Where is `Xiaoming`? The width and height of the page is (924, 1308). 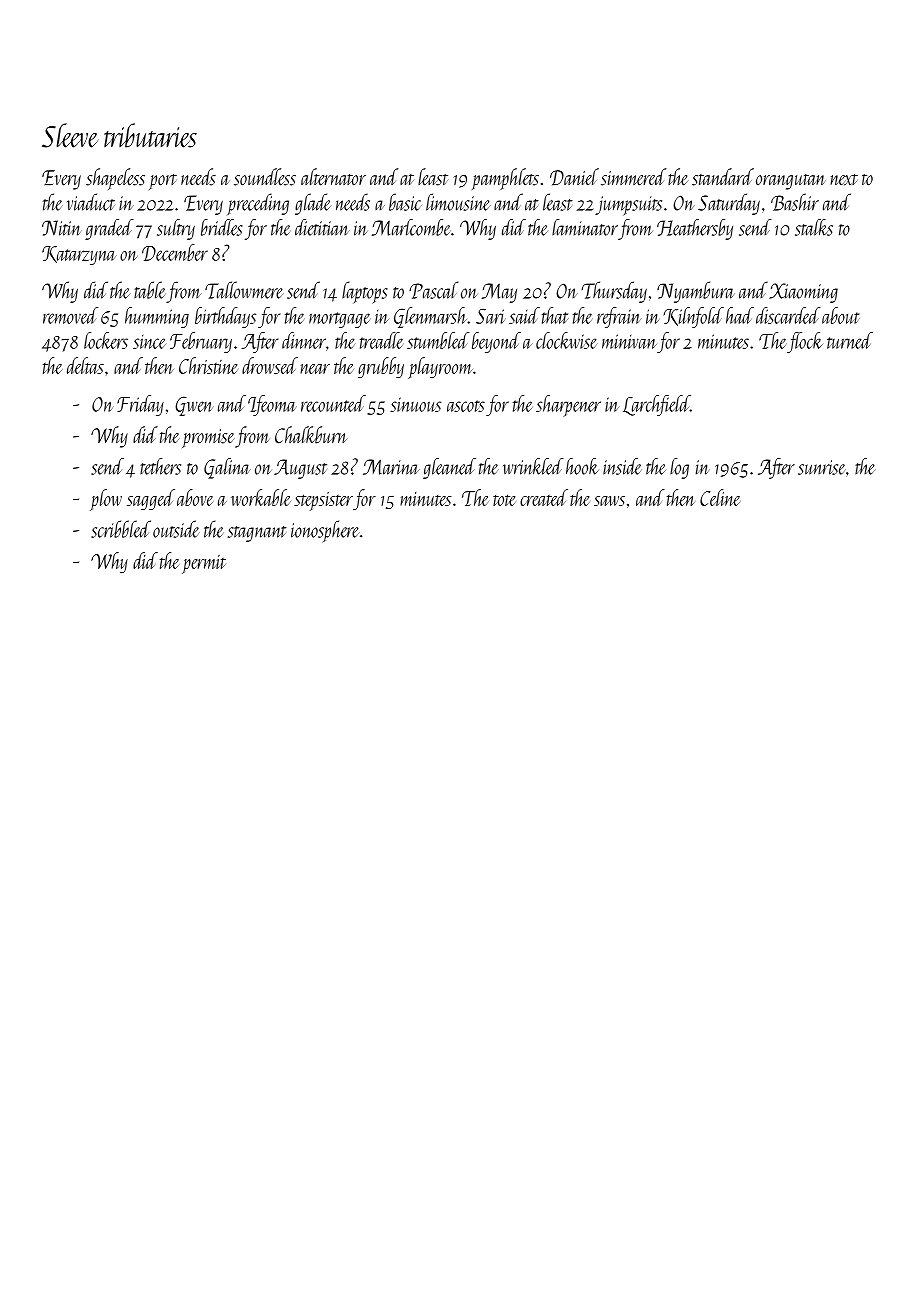
Xiaoming is located at coordinates (803, 293).
